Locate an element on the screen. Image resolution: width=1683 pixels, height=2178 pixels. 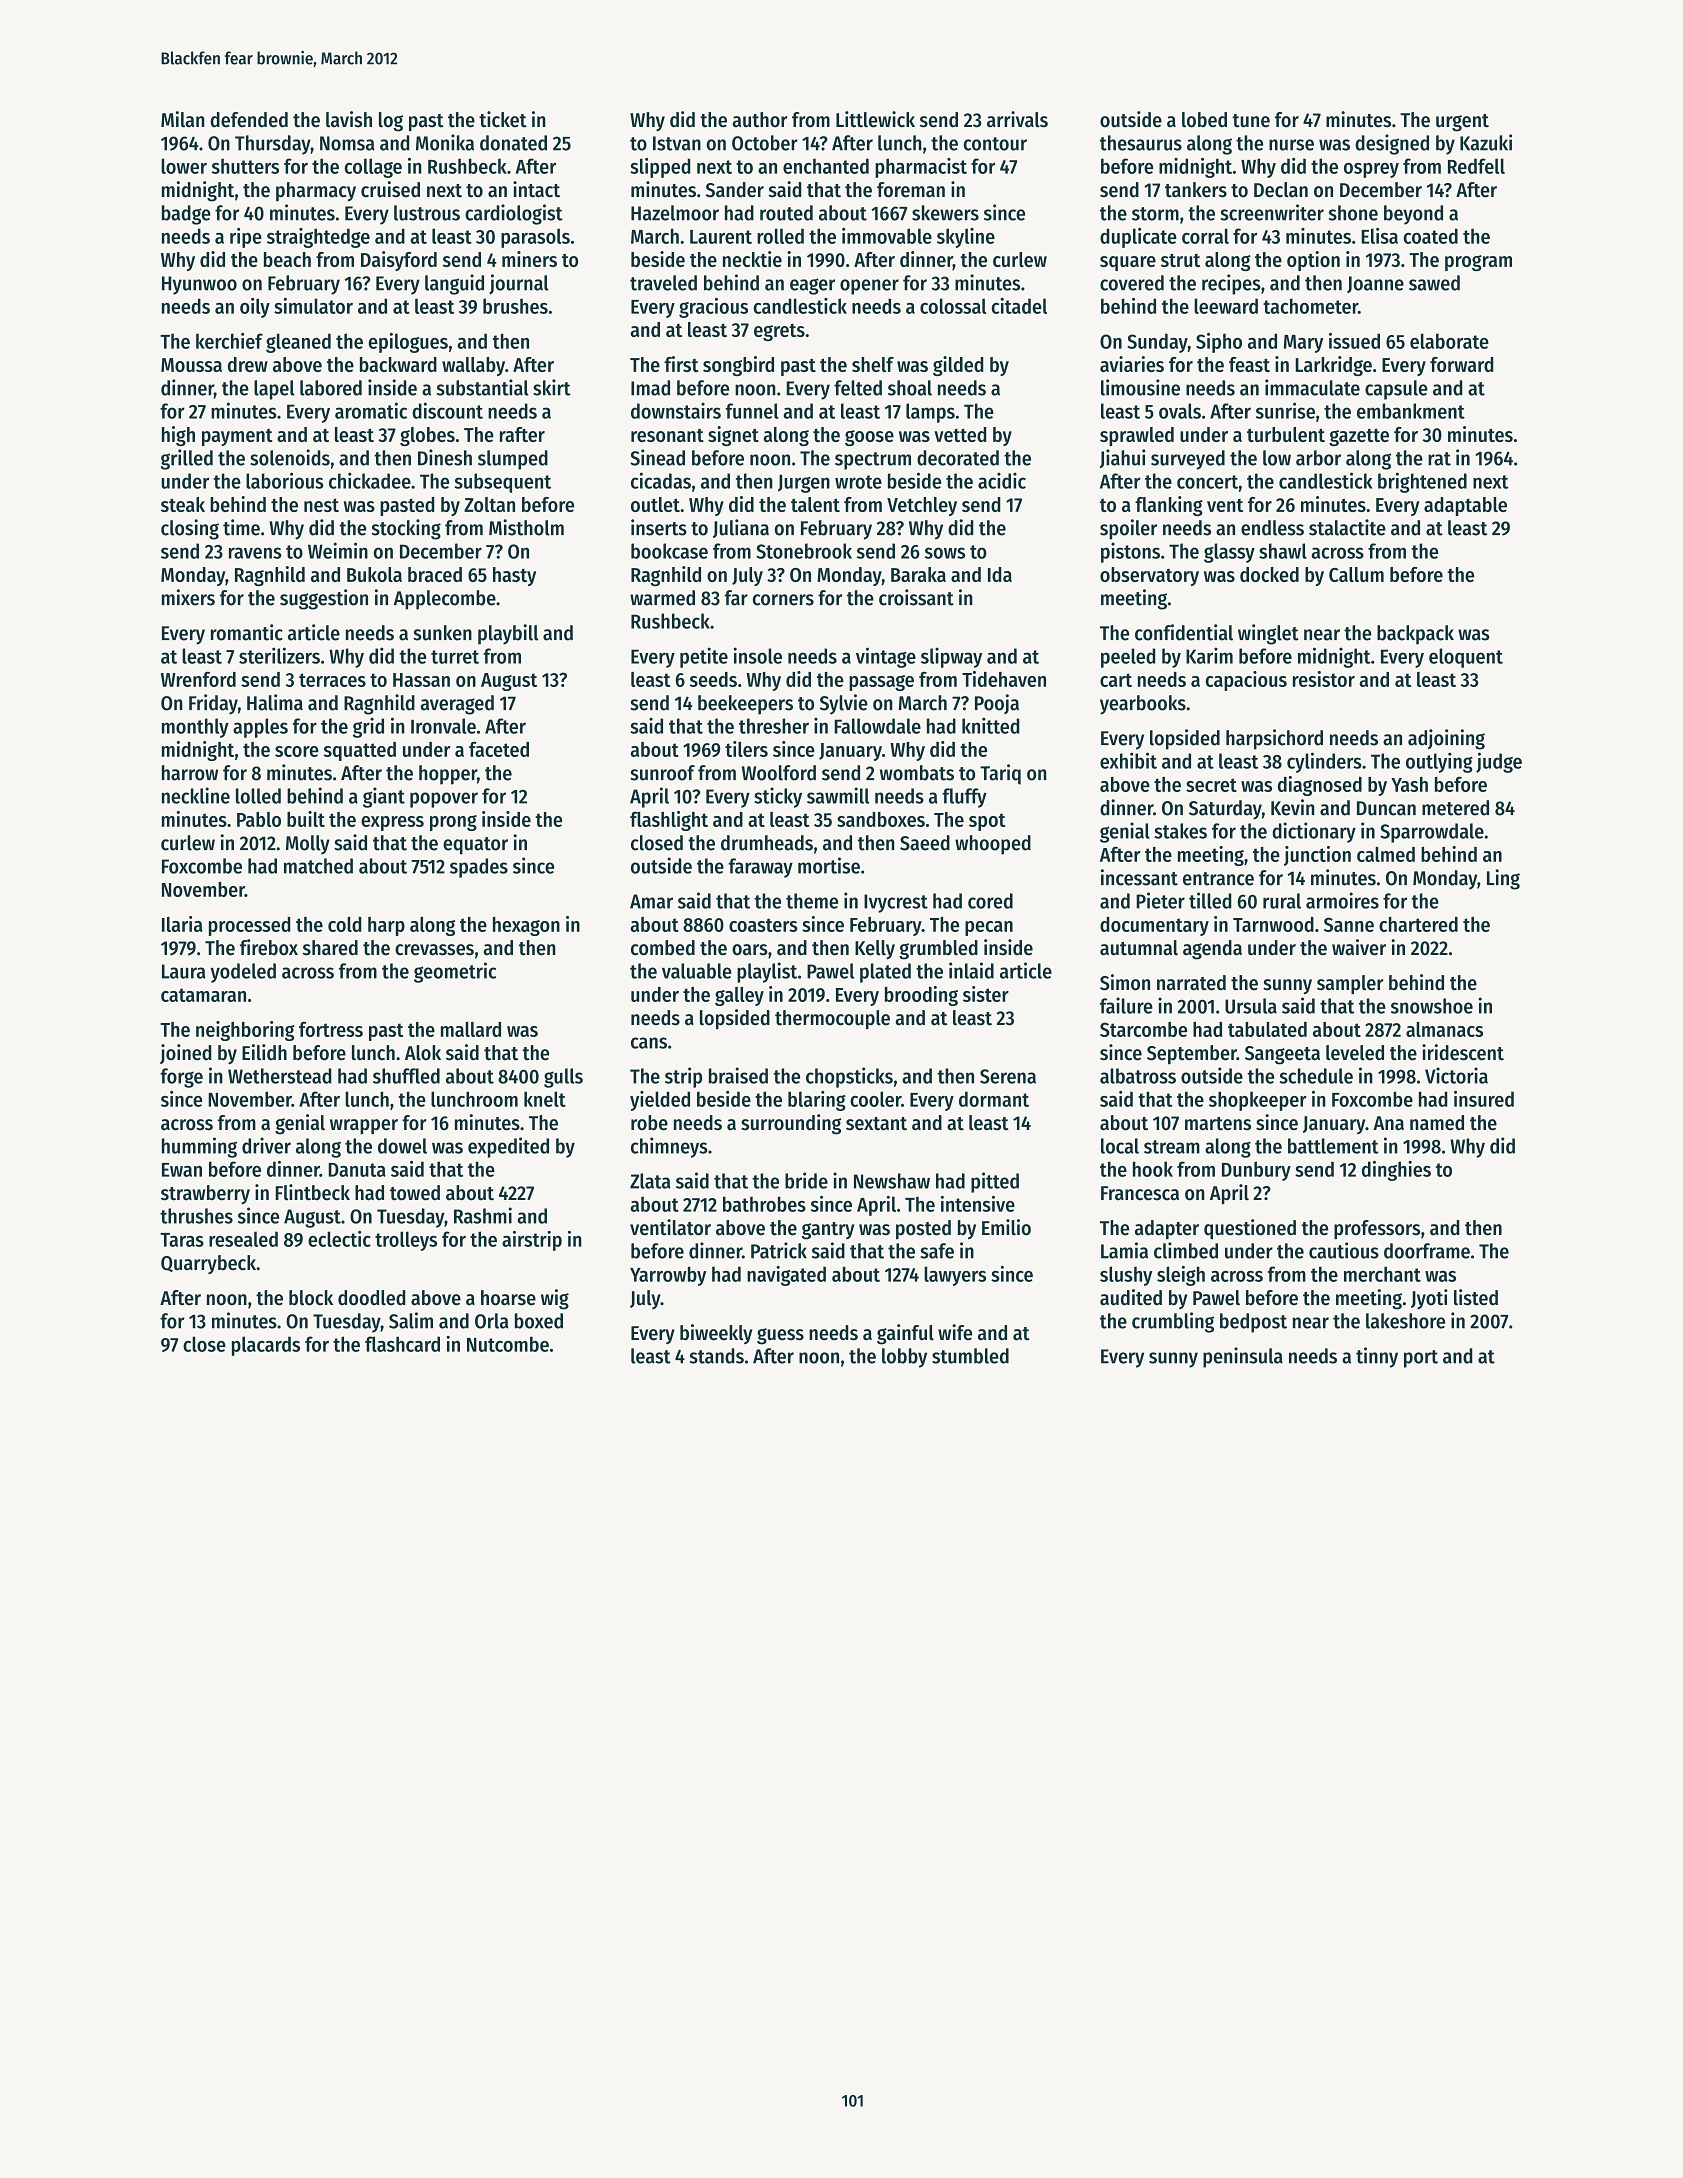
flashlight is located at coordinates (669, 821).
